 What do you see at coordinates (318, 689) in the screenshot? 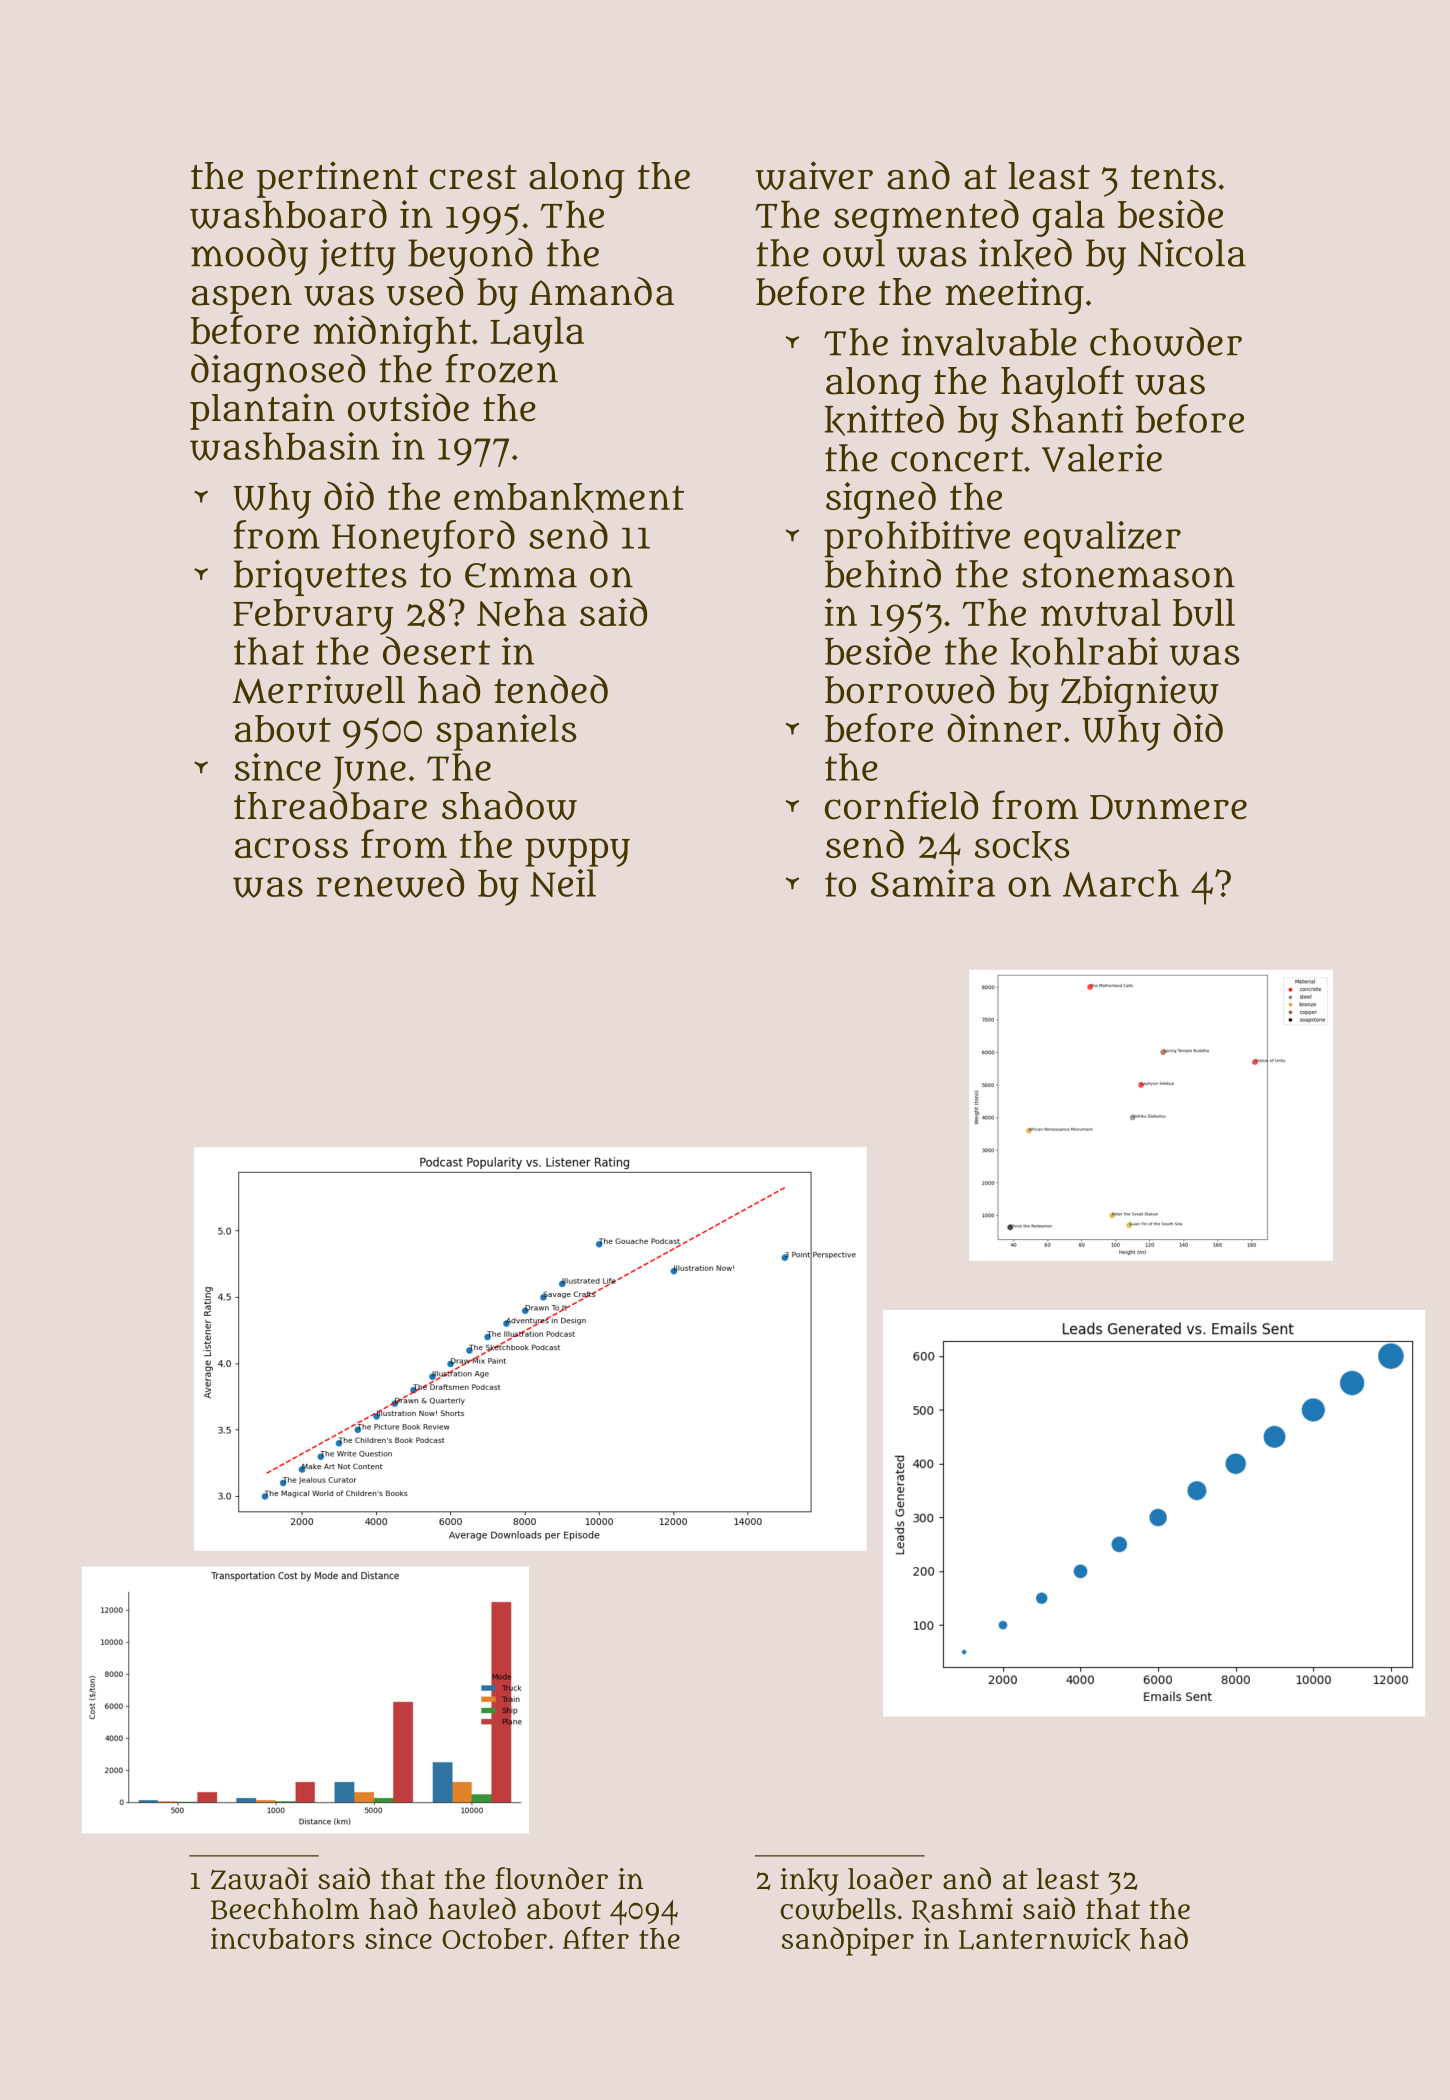
I see `Merriwell` at bounding box center [318, 689].
